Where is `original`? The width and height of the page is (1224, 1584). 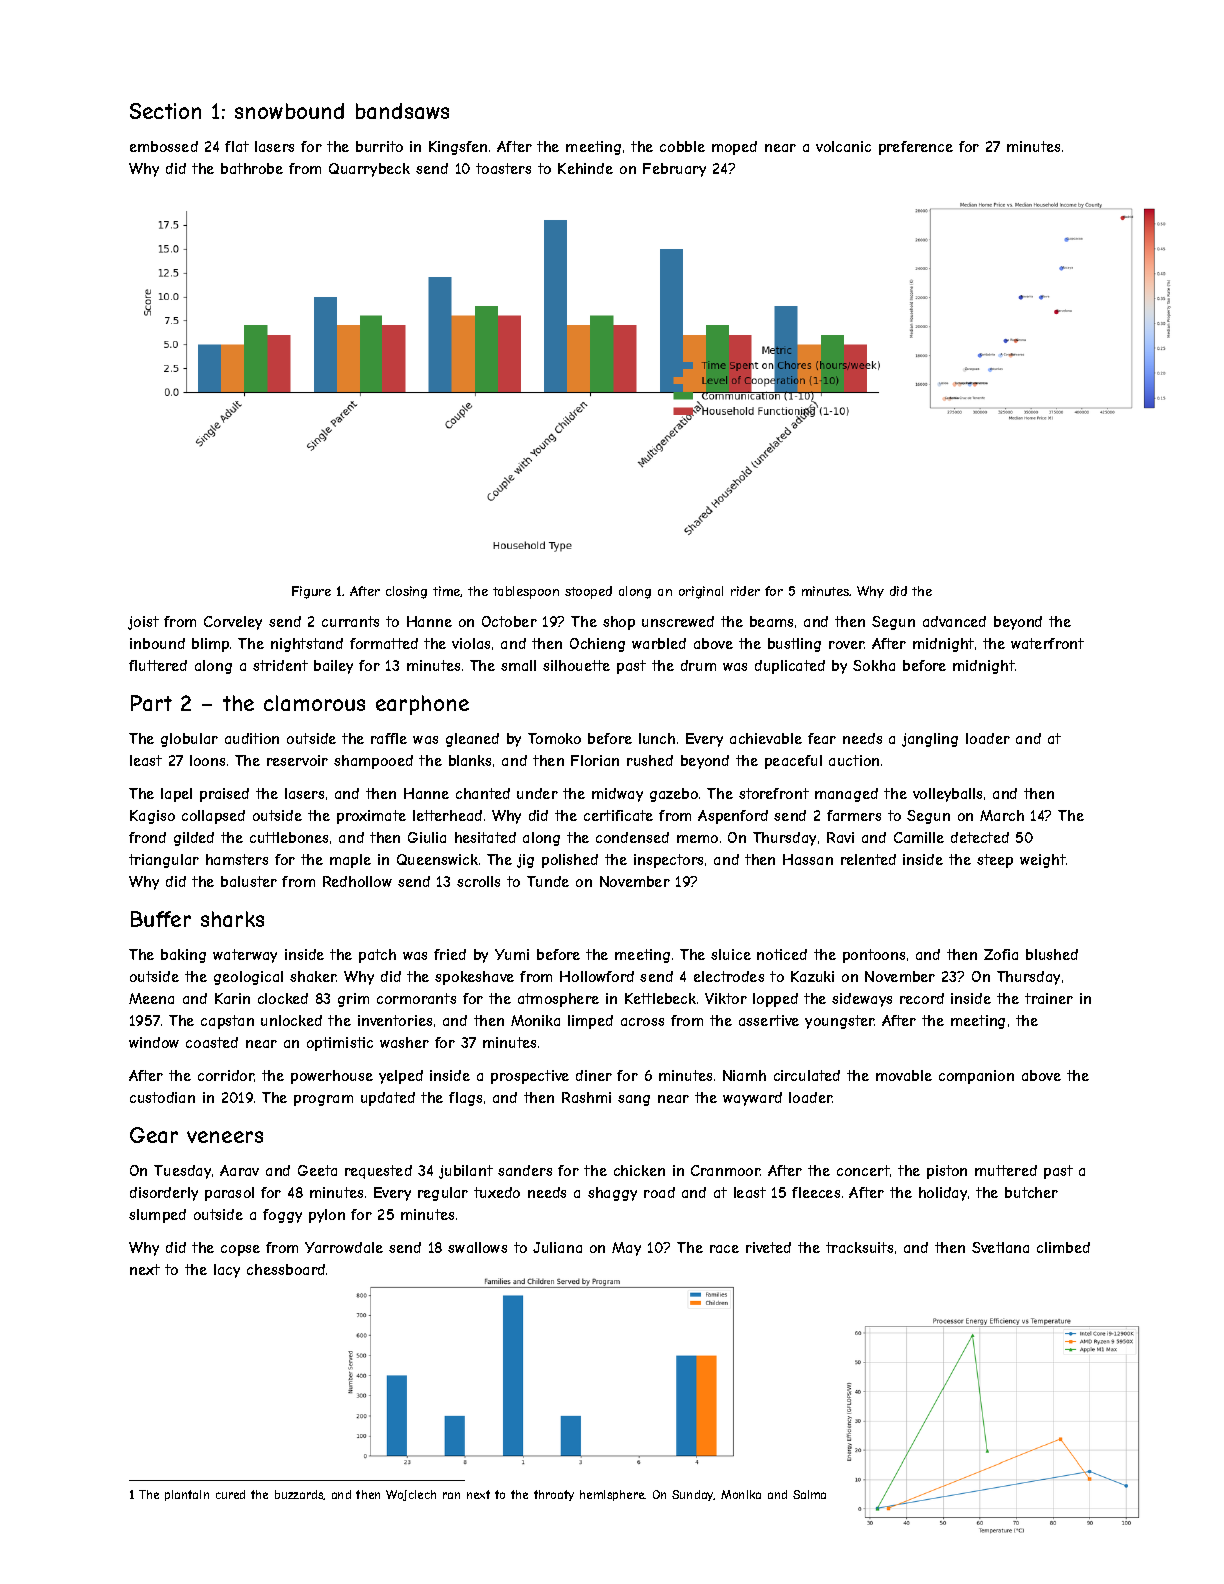 original is located at coordinates (701, 592).
